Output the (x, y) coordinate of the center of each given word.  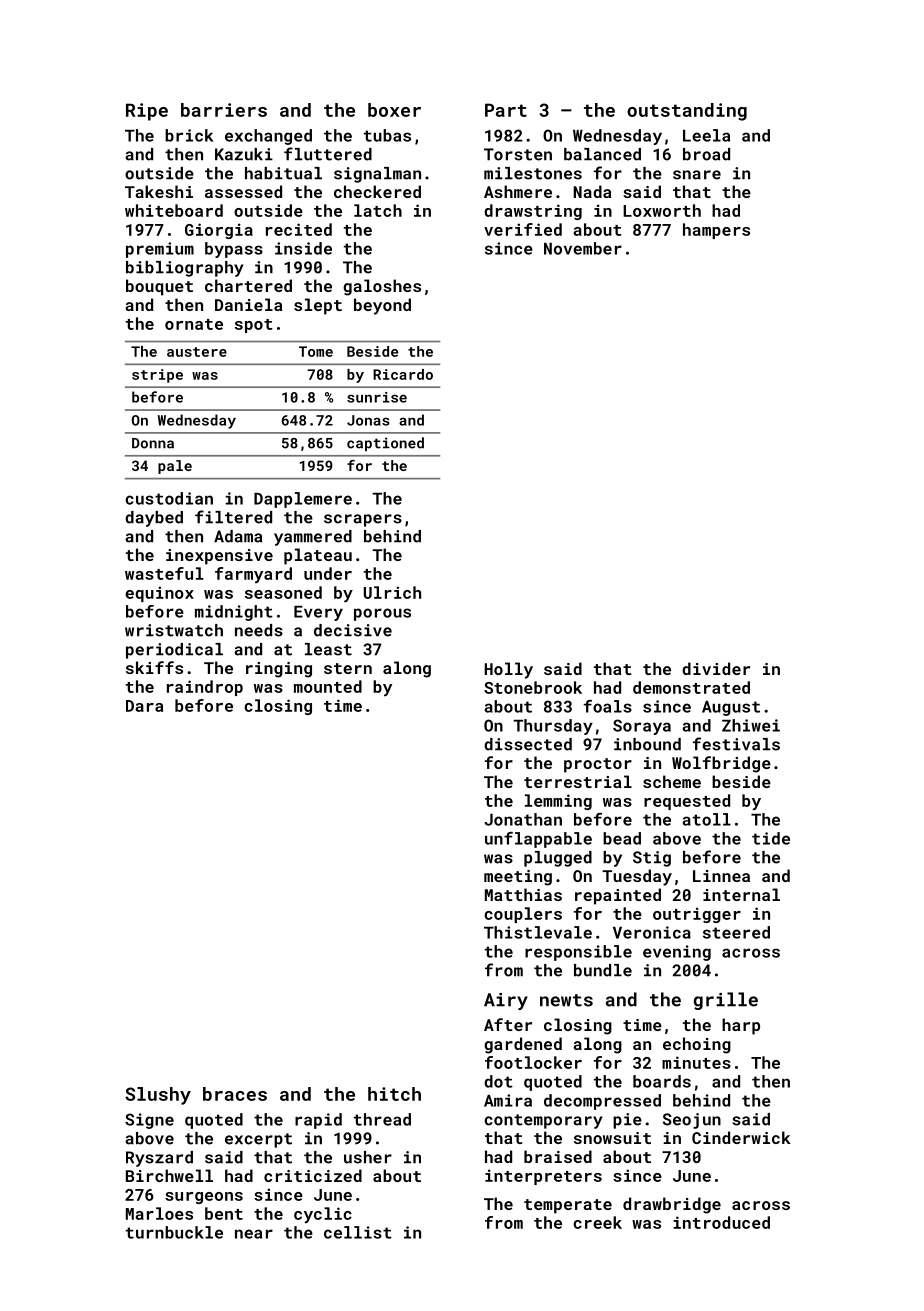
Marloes (159, 1213)
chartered (248, 285)
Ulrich (392, 592)
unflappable (538, 840)
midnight (234, 613)
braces (235, 1094)
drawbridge (672, 1205)
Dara (144, 706)
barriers (224, 110)
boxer (394, 110)
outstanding (687, 112)
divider (716, 668)
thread (382, 1119)
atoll (706, 819)
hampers (716, 231)
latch (378, 210)
